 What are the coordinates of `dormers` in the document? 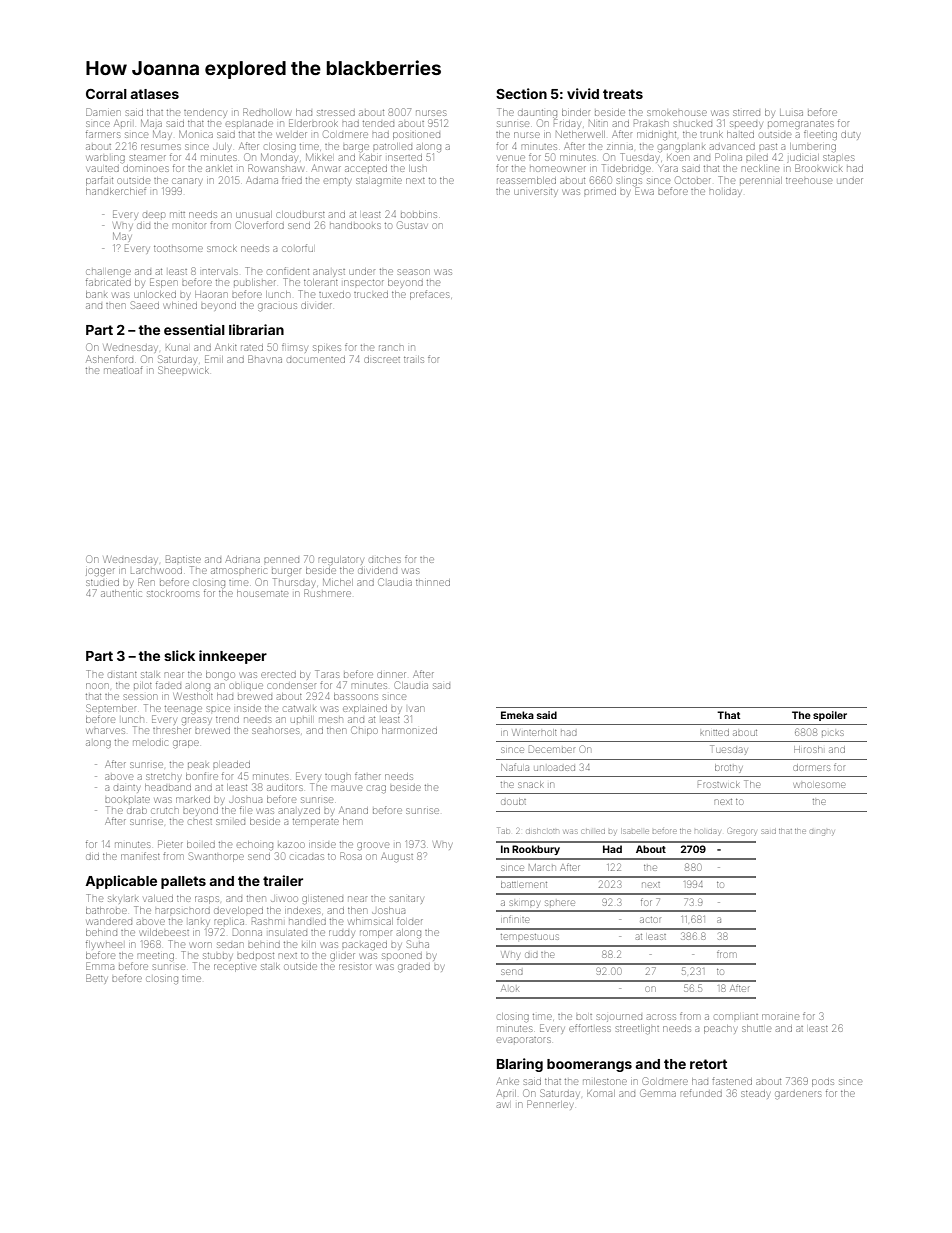 It's located at (812, 767).
